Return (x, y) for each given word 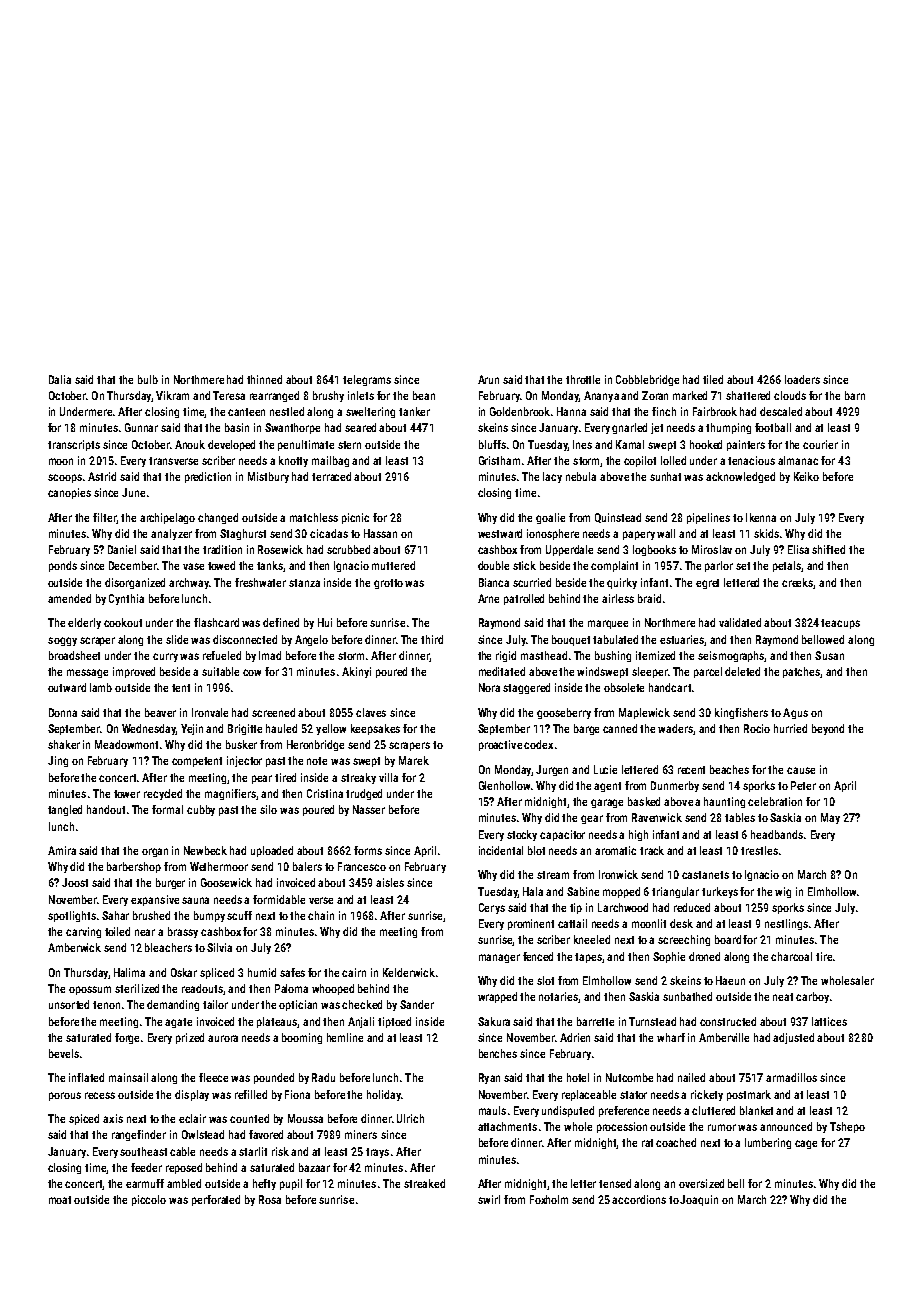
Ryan (489, 1078)
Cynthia (126, 599)
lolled (673, 460)
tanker (414, 411)
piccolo (149, 1200)
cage (806, 1144)
